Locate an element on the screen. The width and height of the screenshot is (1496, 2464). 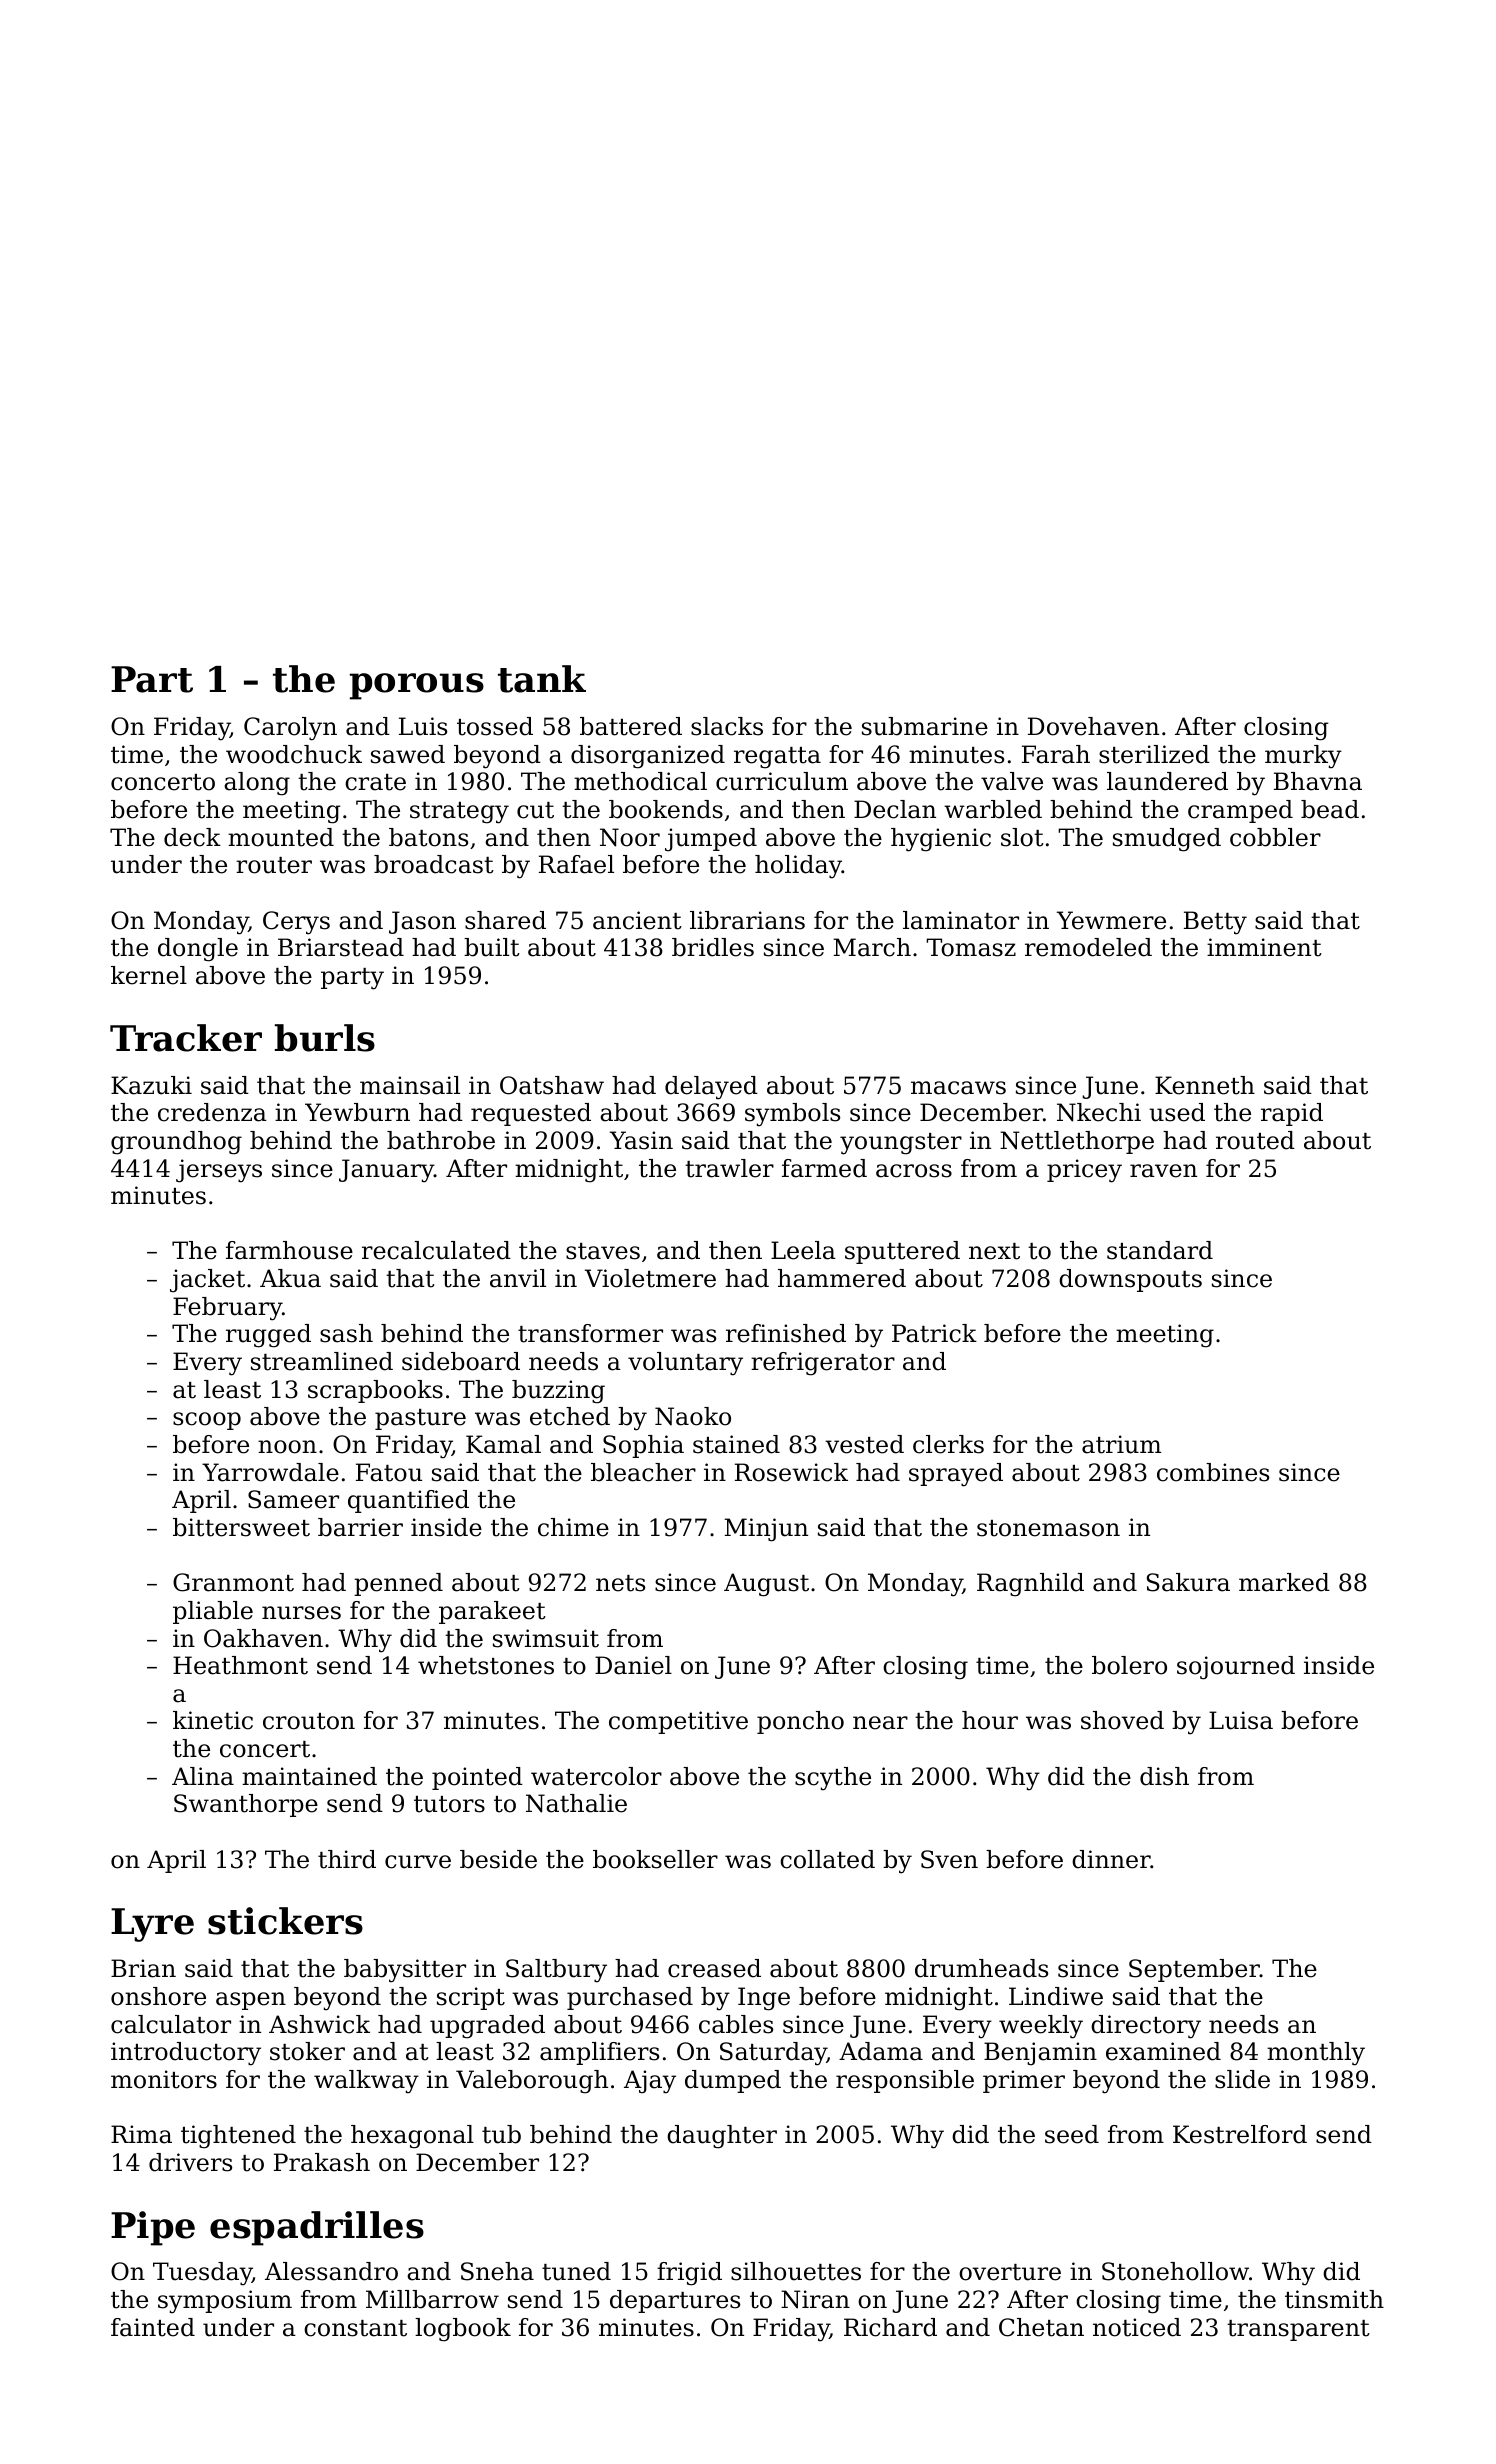
standard is located at coordinates (1160, 1250).
